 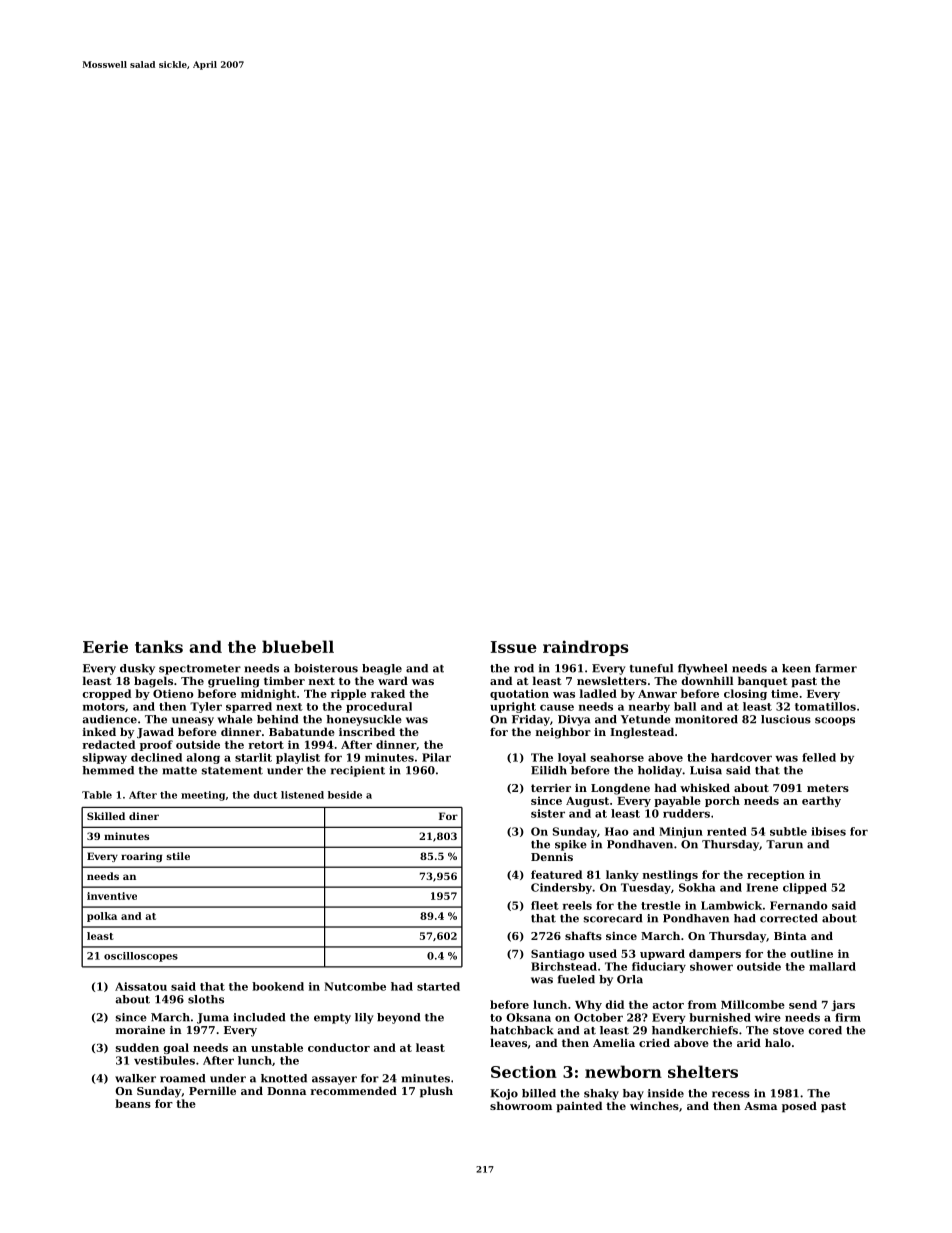 I want to click on raindrops, so click(x=585, y=648).
